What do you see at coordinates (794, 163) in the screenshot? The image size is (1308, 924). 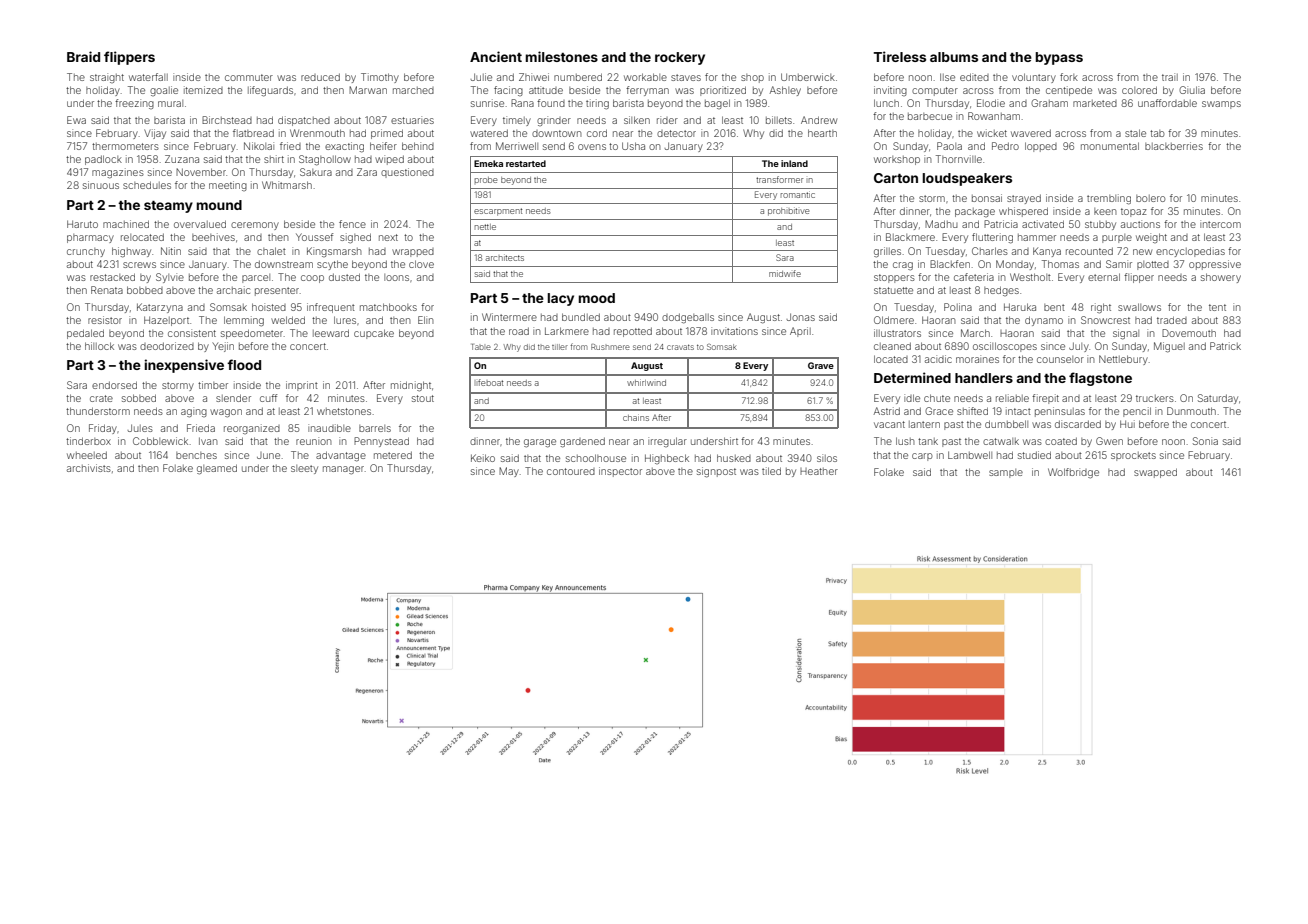 I see `inland` at bounding box center [794, 163].
